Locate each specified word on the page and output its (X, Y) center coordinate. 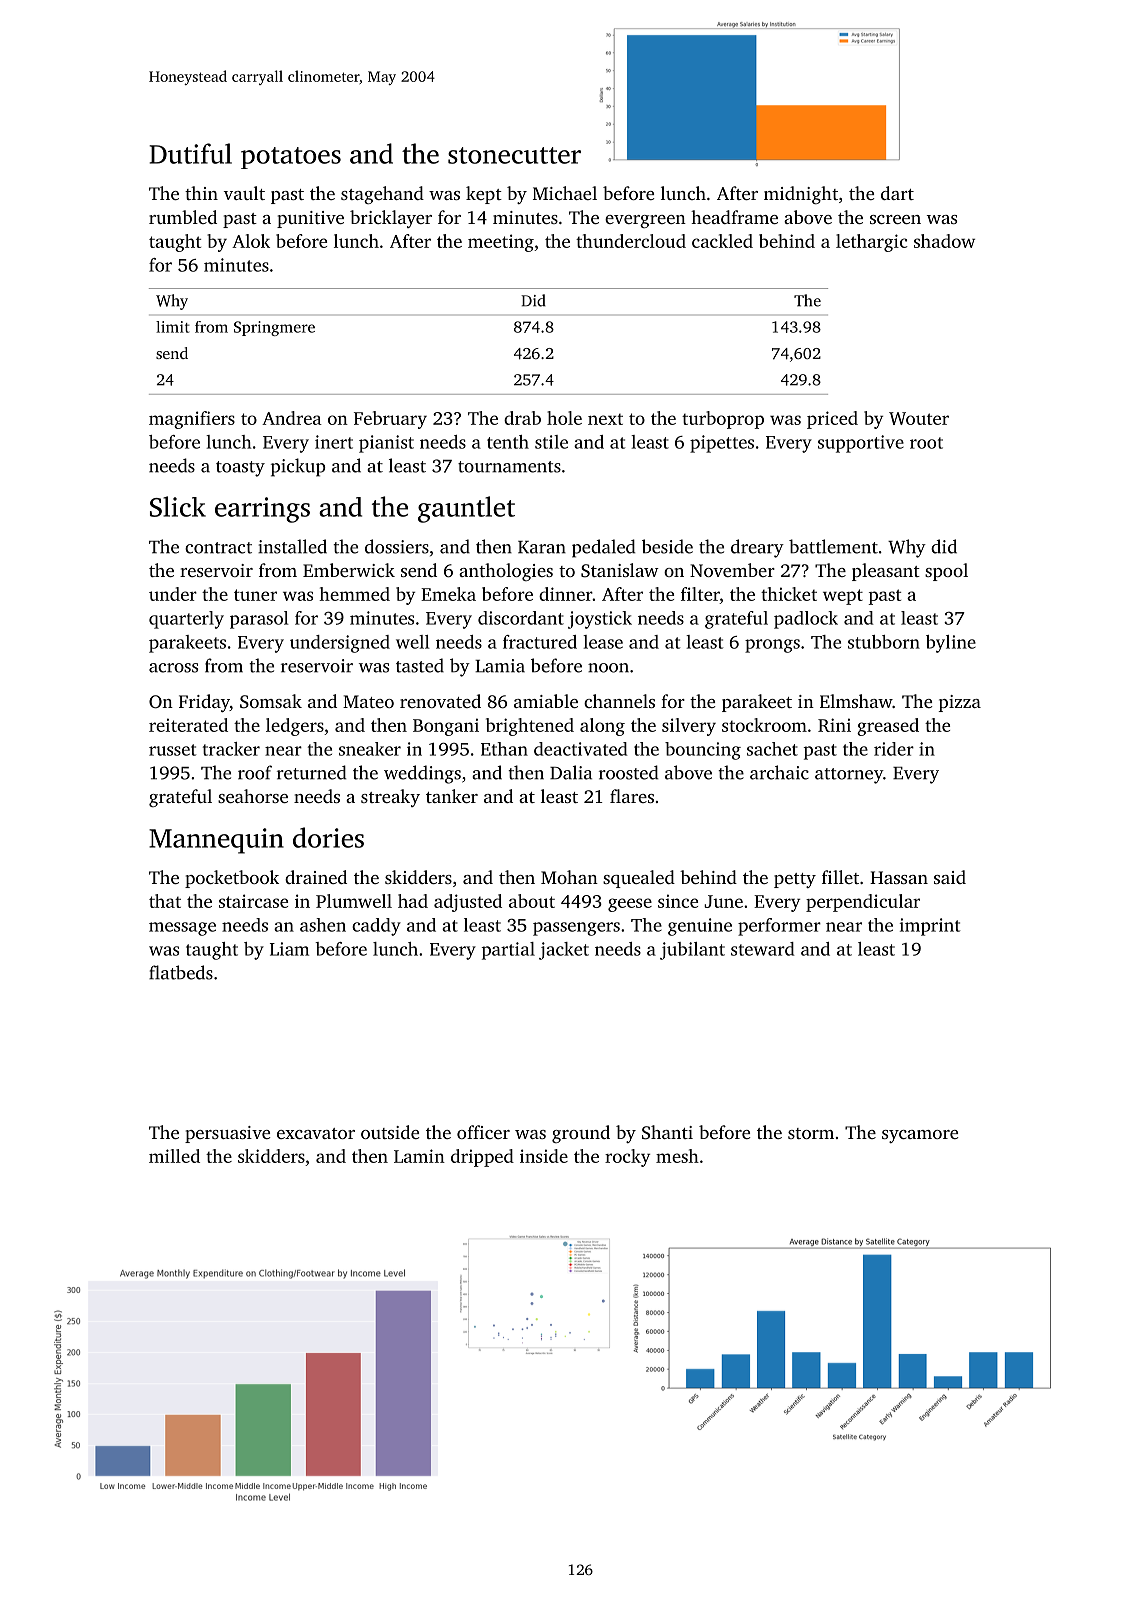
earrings (262, 510)
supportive (861, 444)
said (950, 877)
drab (522, 418)
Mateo (368, 701)
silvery (689, 727)
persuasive (227, 1134)
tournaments (509, 467)
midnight (801, 195)
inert (334, 442)
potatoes (291, 158)
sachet (772, 749)
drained (316, 877)
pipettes (722, 444)
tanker (452, 796)
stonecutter (514, 155)
